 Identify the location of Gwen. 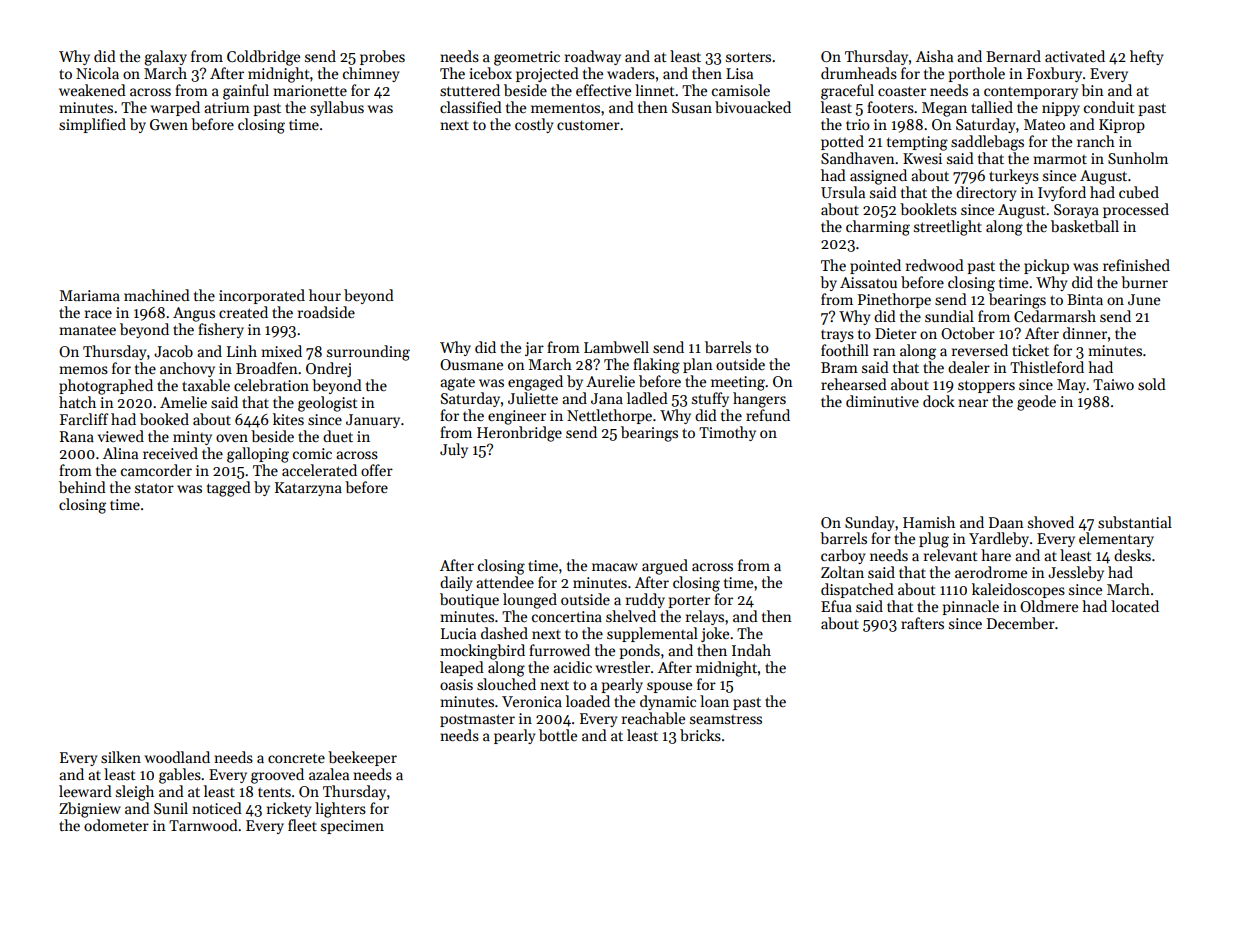
(169, 124).
